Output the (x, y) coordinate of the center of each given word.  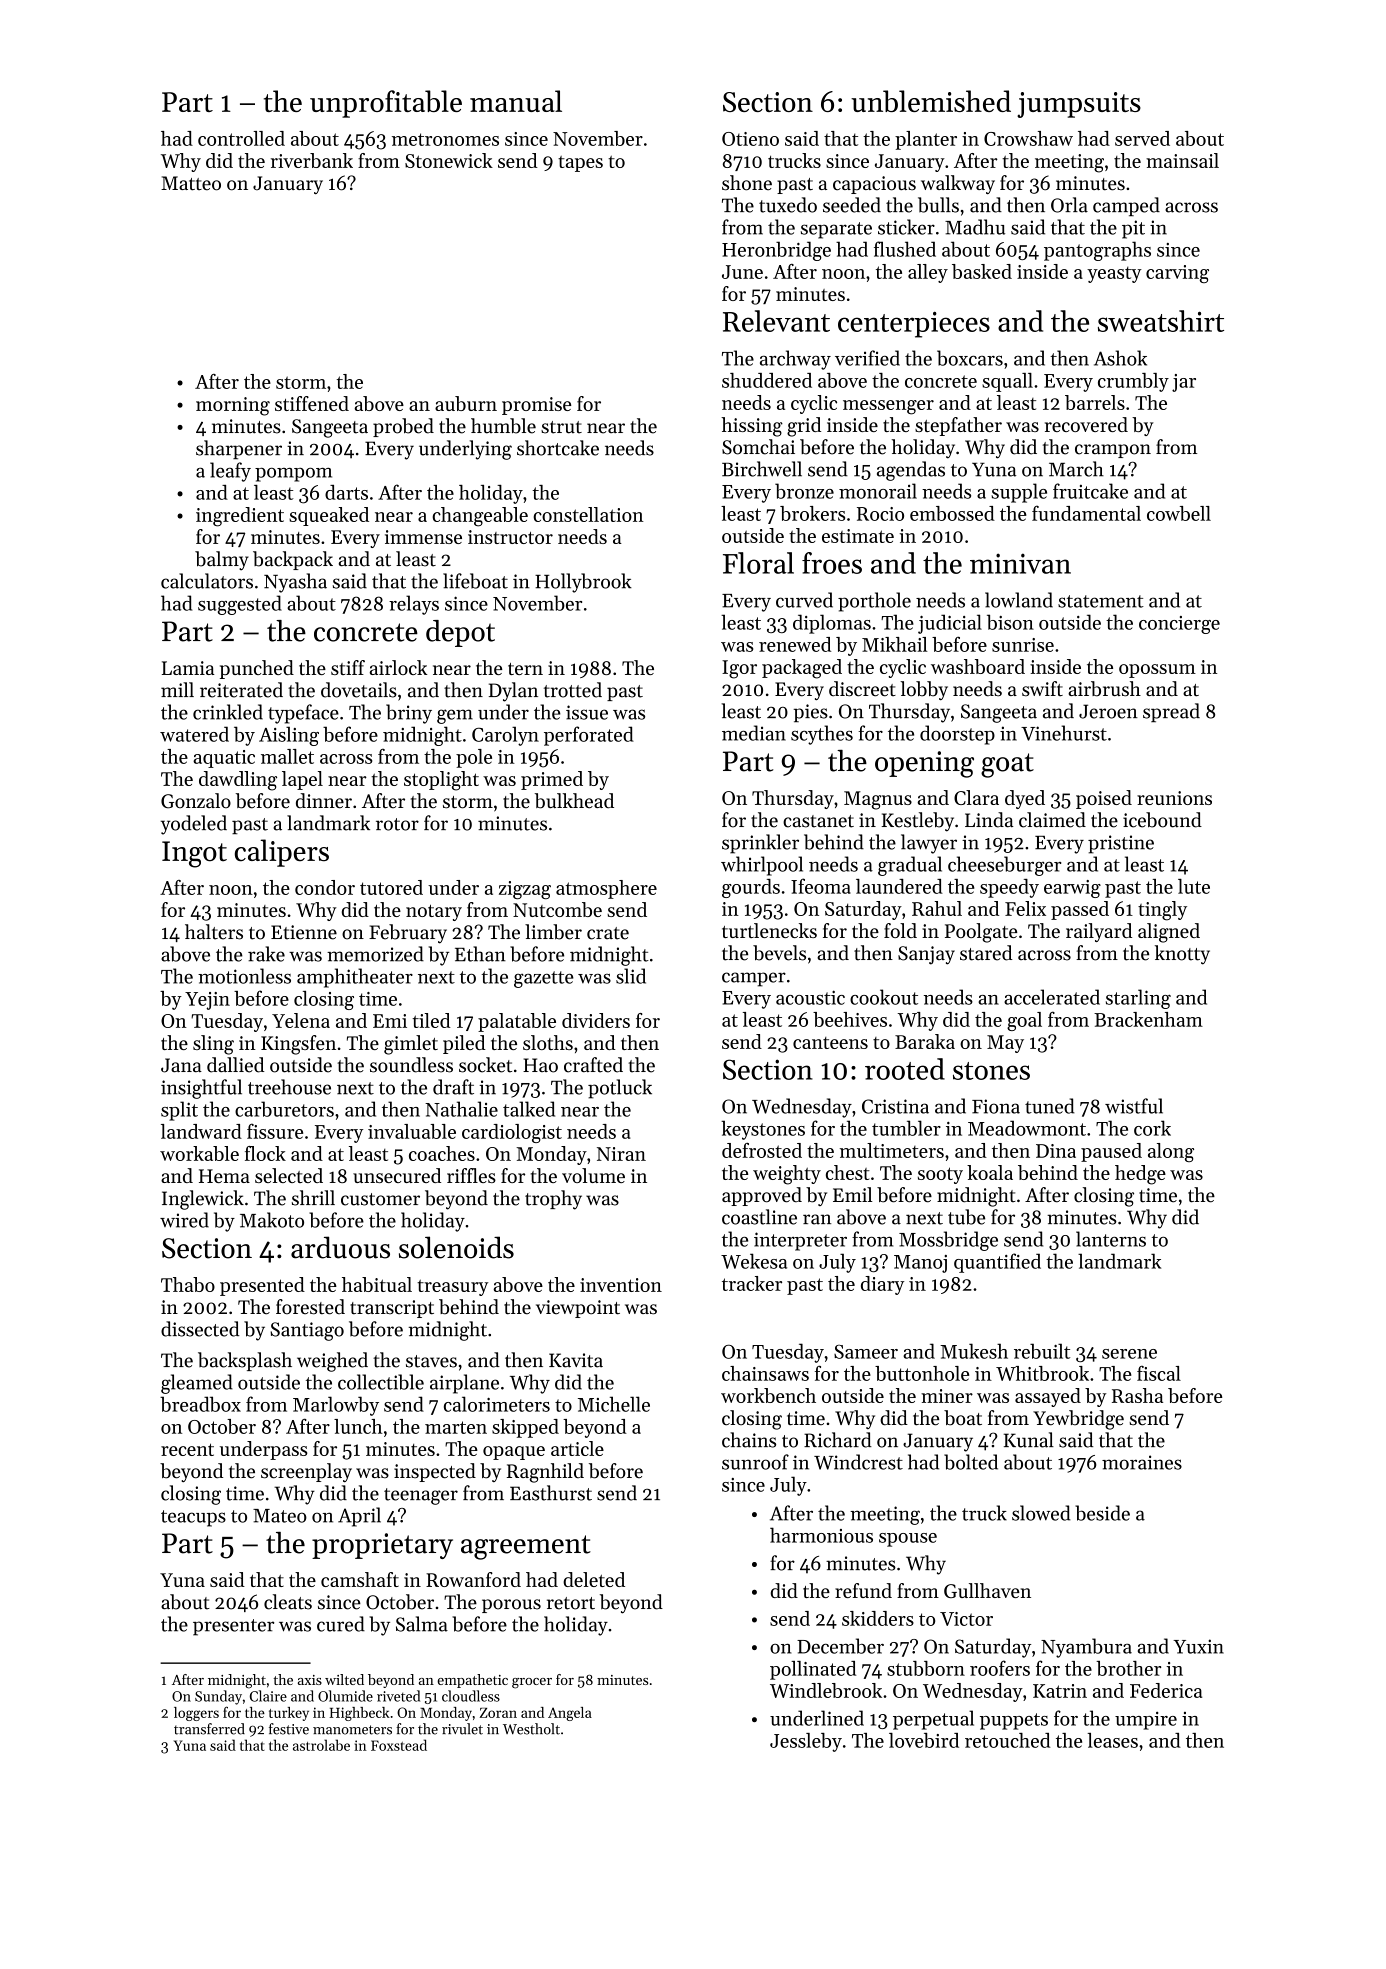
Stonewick (449, 160)
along (1171, 1152)
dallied (235, 1065)
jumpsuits (1079, 105)
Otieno (750, 139)
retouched (1007, 1740)
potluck (620, 1089)
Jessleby (806, 1742)
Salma (422, 1624)
